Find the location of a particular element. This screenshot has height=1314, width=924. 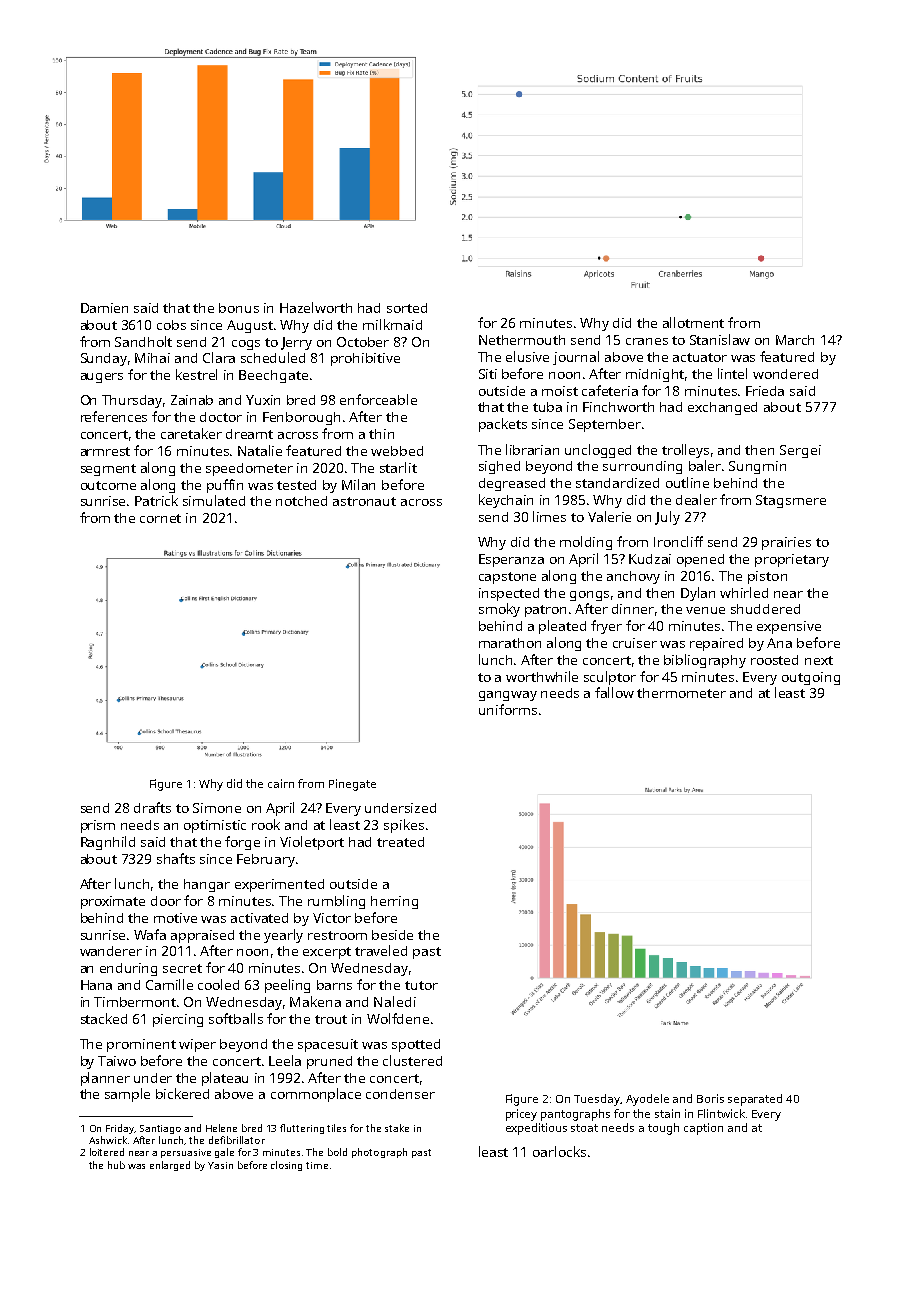

shafts is located at coordinates (176, 858).
